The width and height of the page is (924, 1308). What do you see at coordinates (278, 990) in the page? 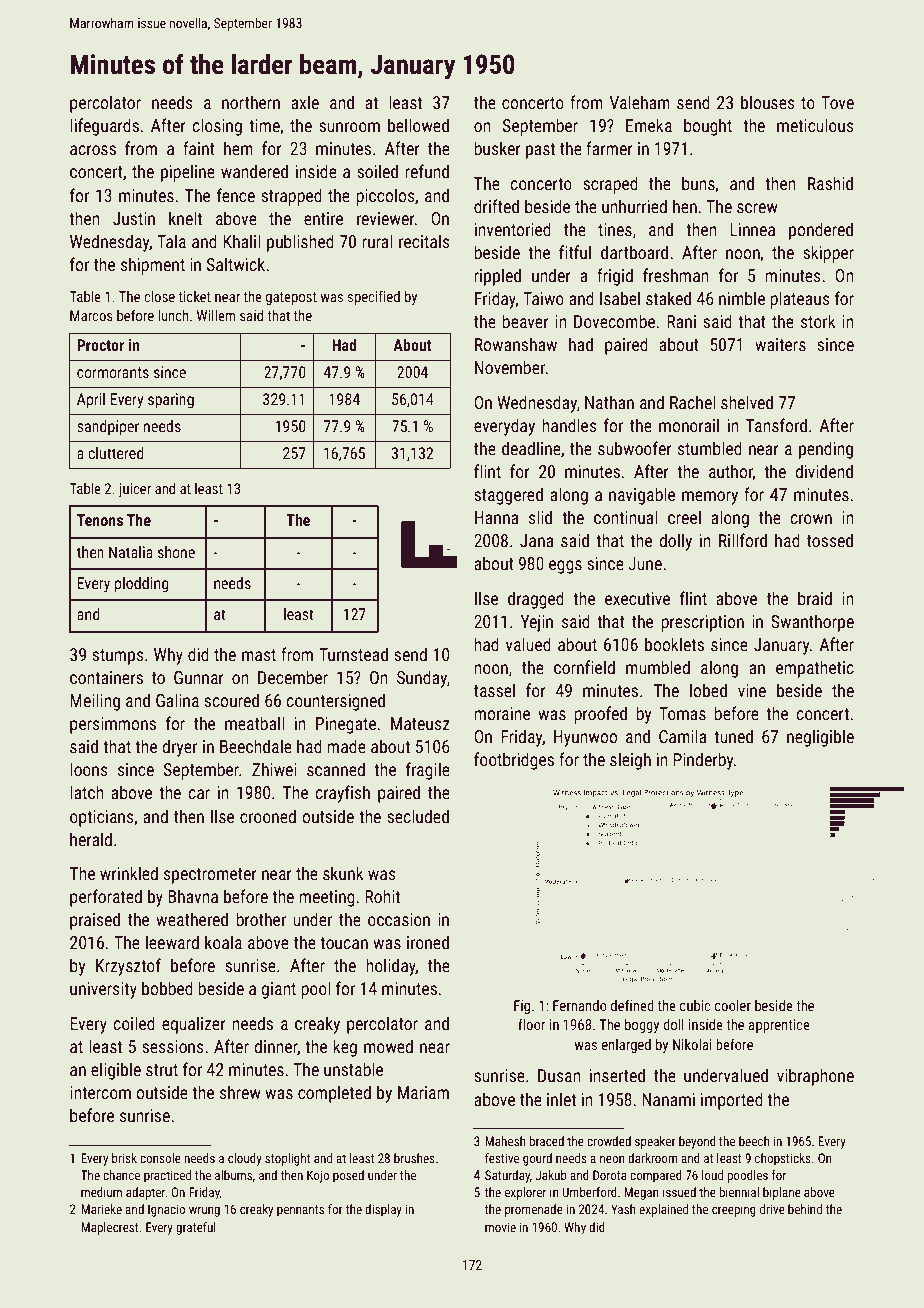
I see `giant` at bounding box center [278, 990].
